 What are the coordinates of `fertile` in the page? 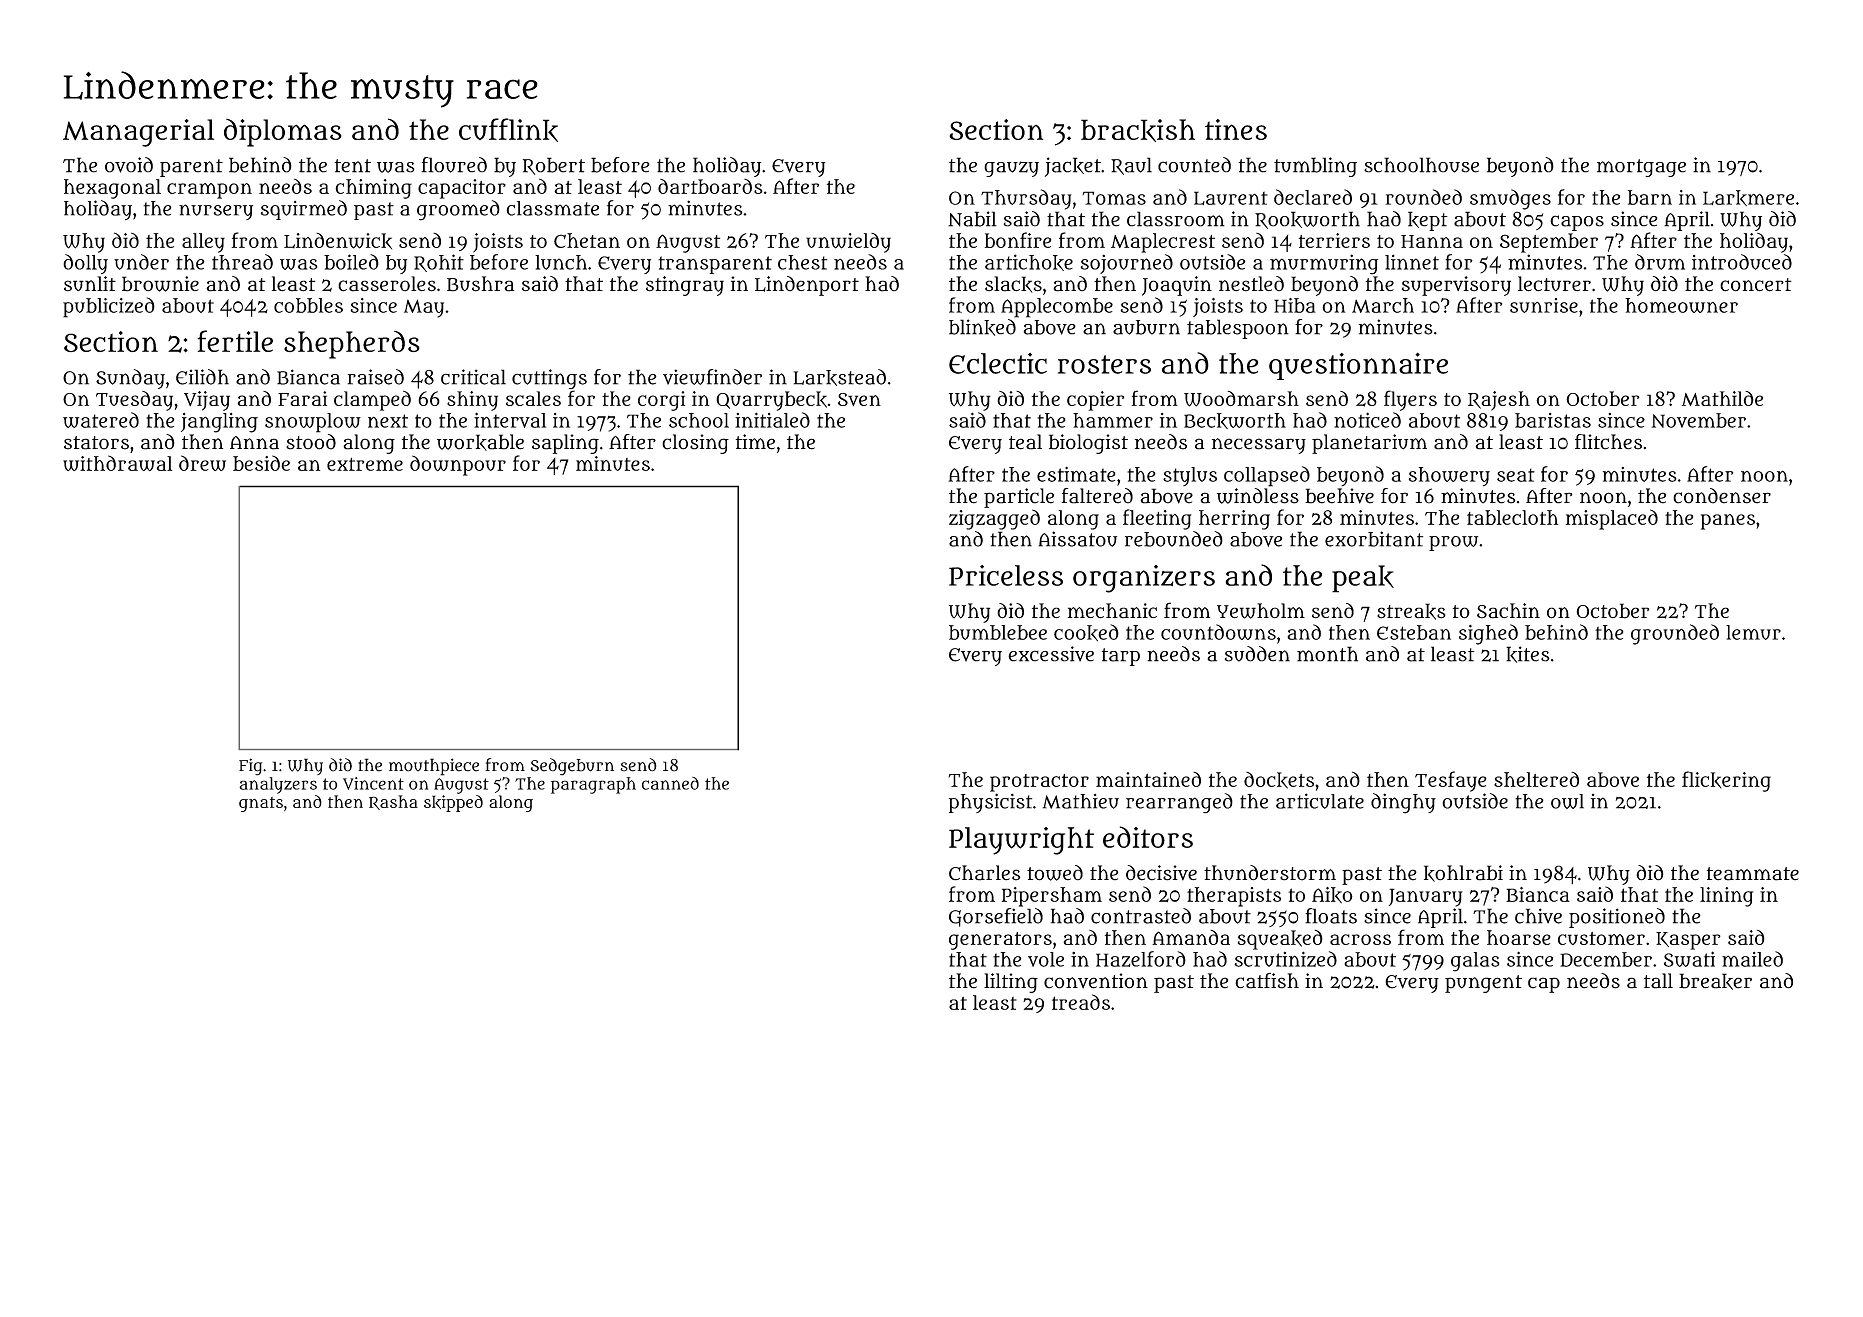 It's located at (235, 341).
